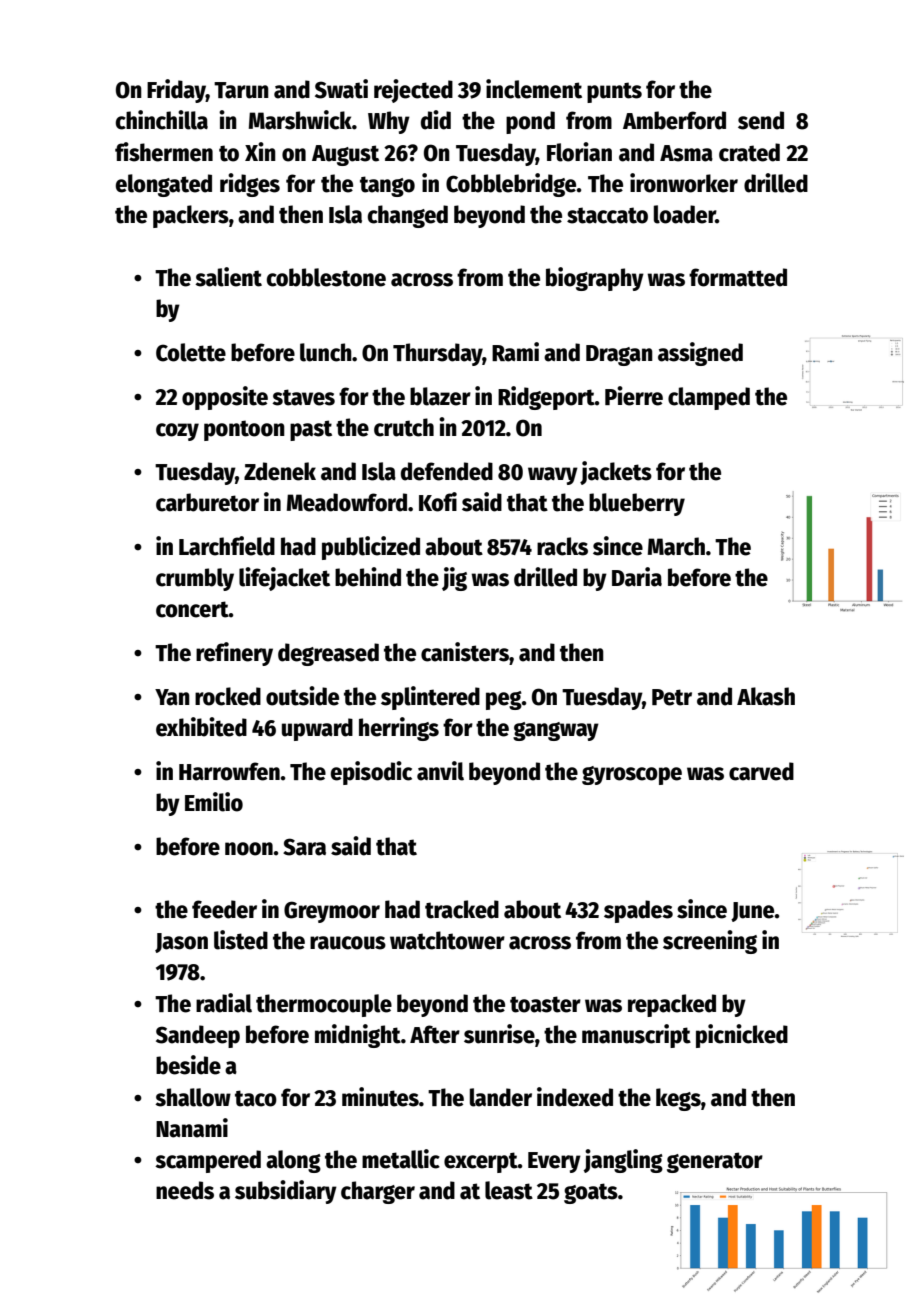 This screenshot has height=1314, width=924. I want to click on cozy, so click(177, 432).
